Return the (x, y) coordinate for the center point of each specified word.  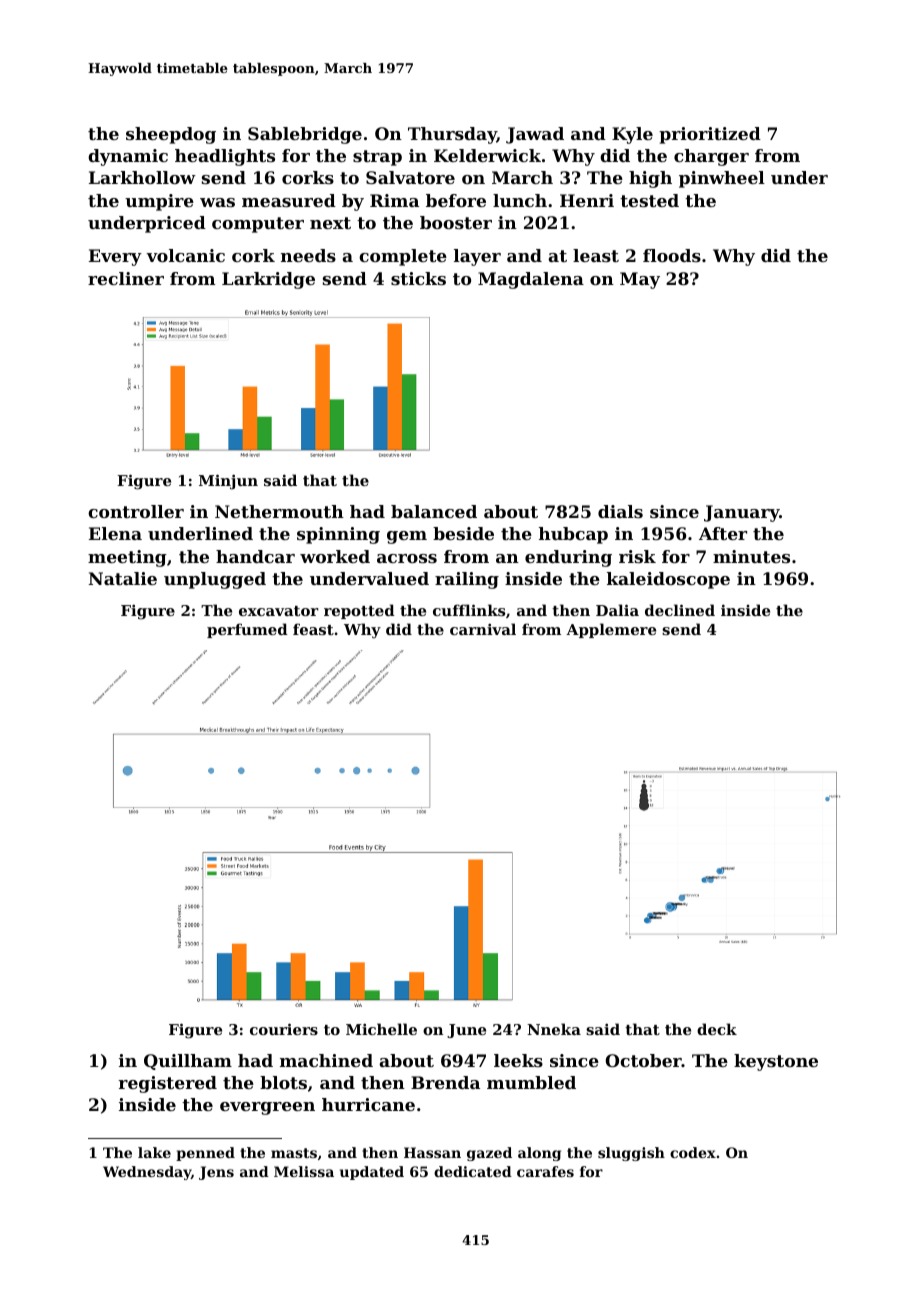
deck (717, 1029)
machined (326, 1060)
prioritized (710, 135)
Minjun (228, 482)
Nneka (554, 1029)
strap (377, 158)
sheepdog (171, 135)
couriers (284, 1029)
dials (620, 511)
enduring (568, 558)
